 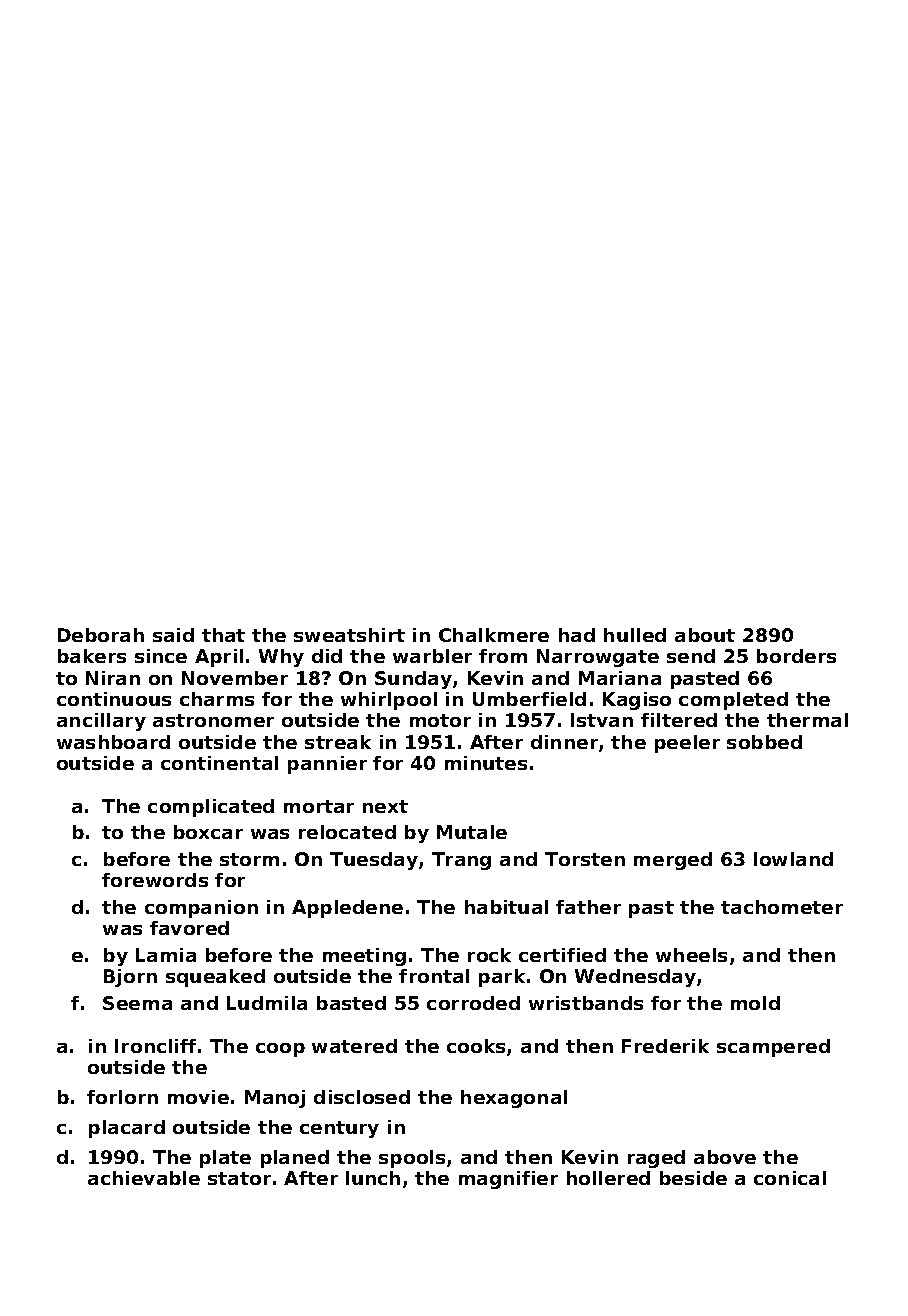 What do you see at coordinates (155, 880) in the page?
I see `forewords` at bounding box center [155, 880].
